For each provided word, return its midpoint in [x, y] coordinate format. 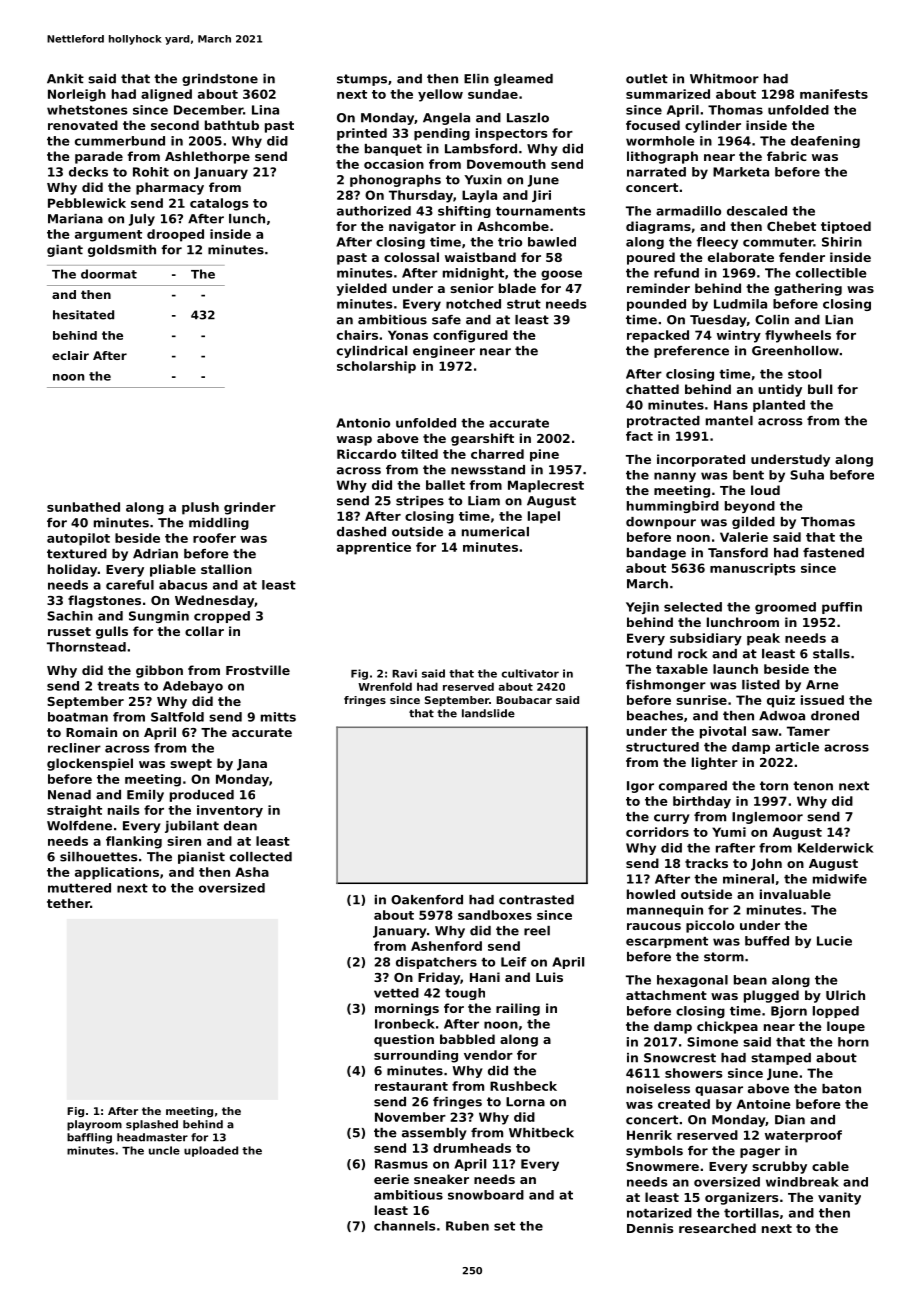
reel [537, 931]
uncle [164, 1150]
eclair [70, 355]
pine [544, 455]
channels [405, 1226]
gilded [753, 523]
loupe [846, 1027]
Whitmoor [724, 79]
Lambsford [481, 149]
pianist [201, 858]
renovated [83, 125]
